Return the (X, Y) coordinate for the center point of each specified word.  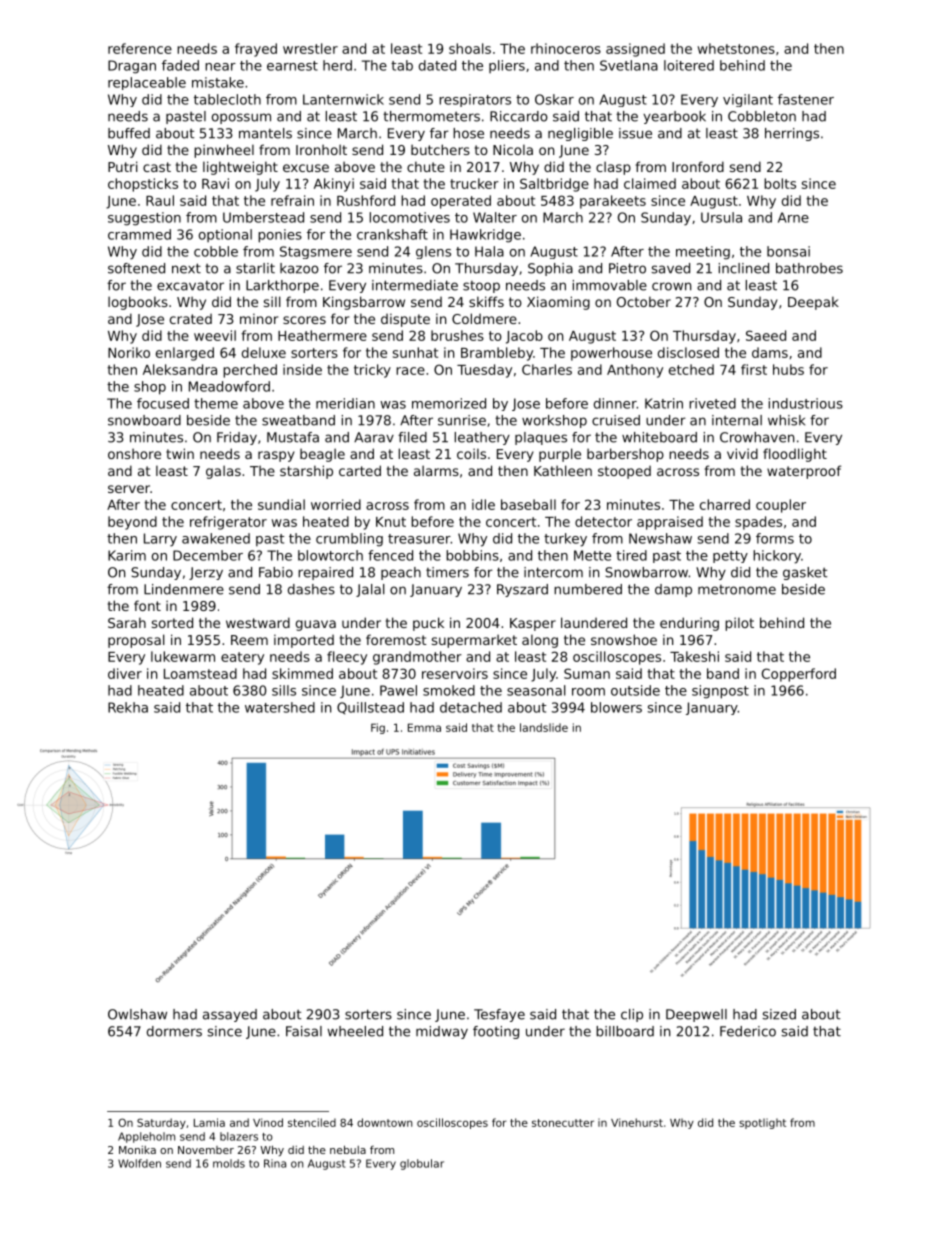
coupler (781, 506)
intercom (553, 572)
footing (496, 1032)
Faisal (304, 1031)
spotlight (762, 1123)
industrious (806, 403)
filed (412, 437)
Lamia (209, 1122)
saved (670, 268)
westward (258, 622)
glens (433, 252)
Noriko (129, 352)
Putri (123, 166)
